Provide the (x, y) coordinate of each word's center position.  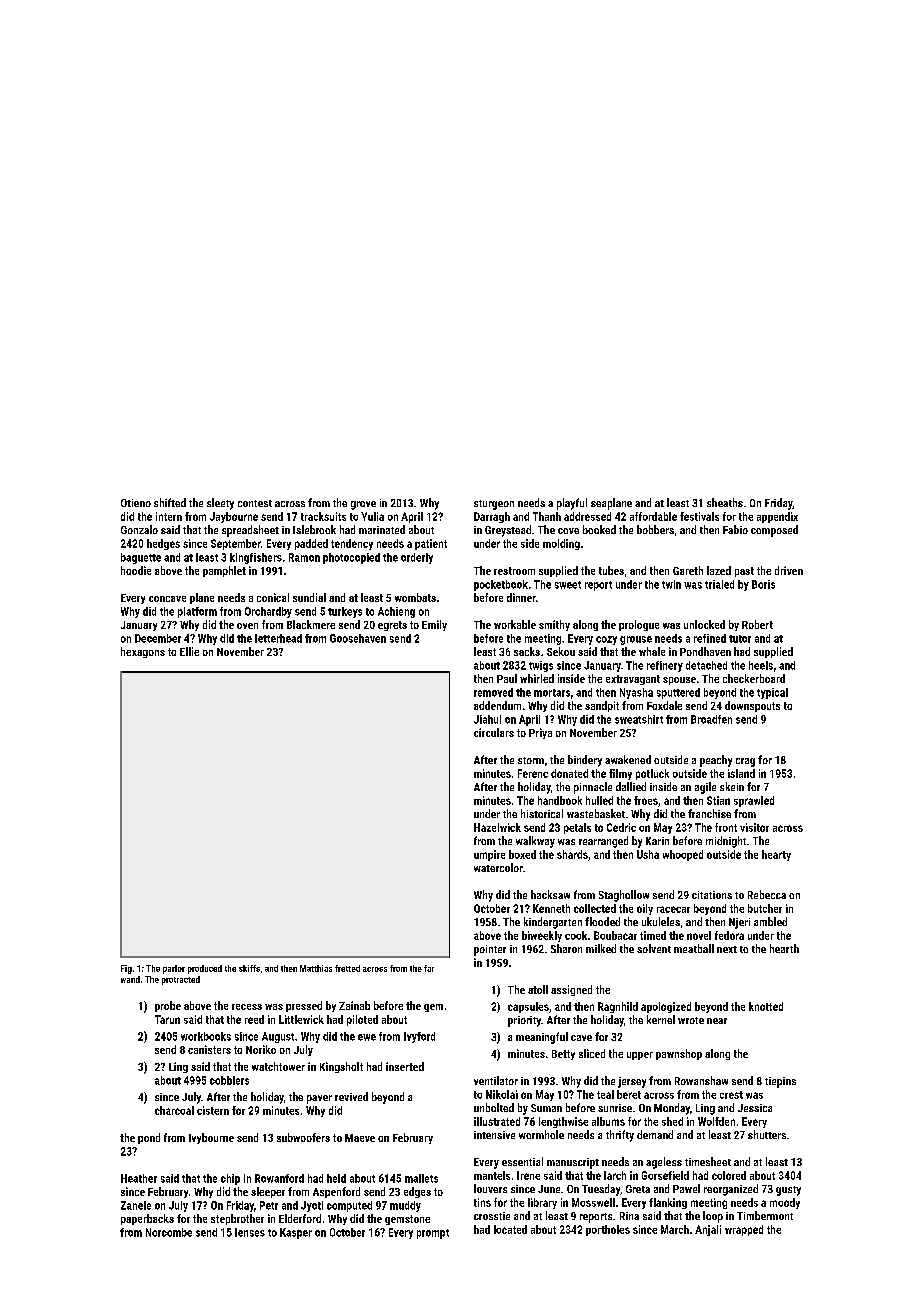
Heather (139, 1178)
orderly (417, 558)
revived (351, 1096)
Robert (757, 624)
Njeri (739, 923)
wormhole (541, 1134)
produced (205, 969)
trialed (719, 584)
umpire (489, 855)
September (236, 544)
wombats (415, 597)
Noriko (261, 1049)
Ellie (189, 651)
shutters (767, 1134)
